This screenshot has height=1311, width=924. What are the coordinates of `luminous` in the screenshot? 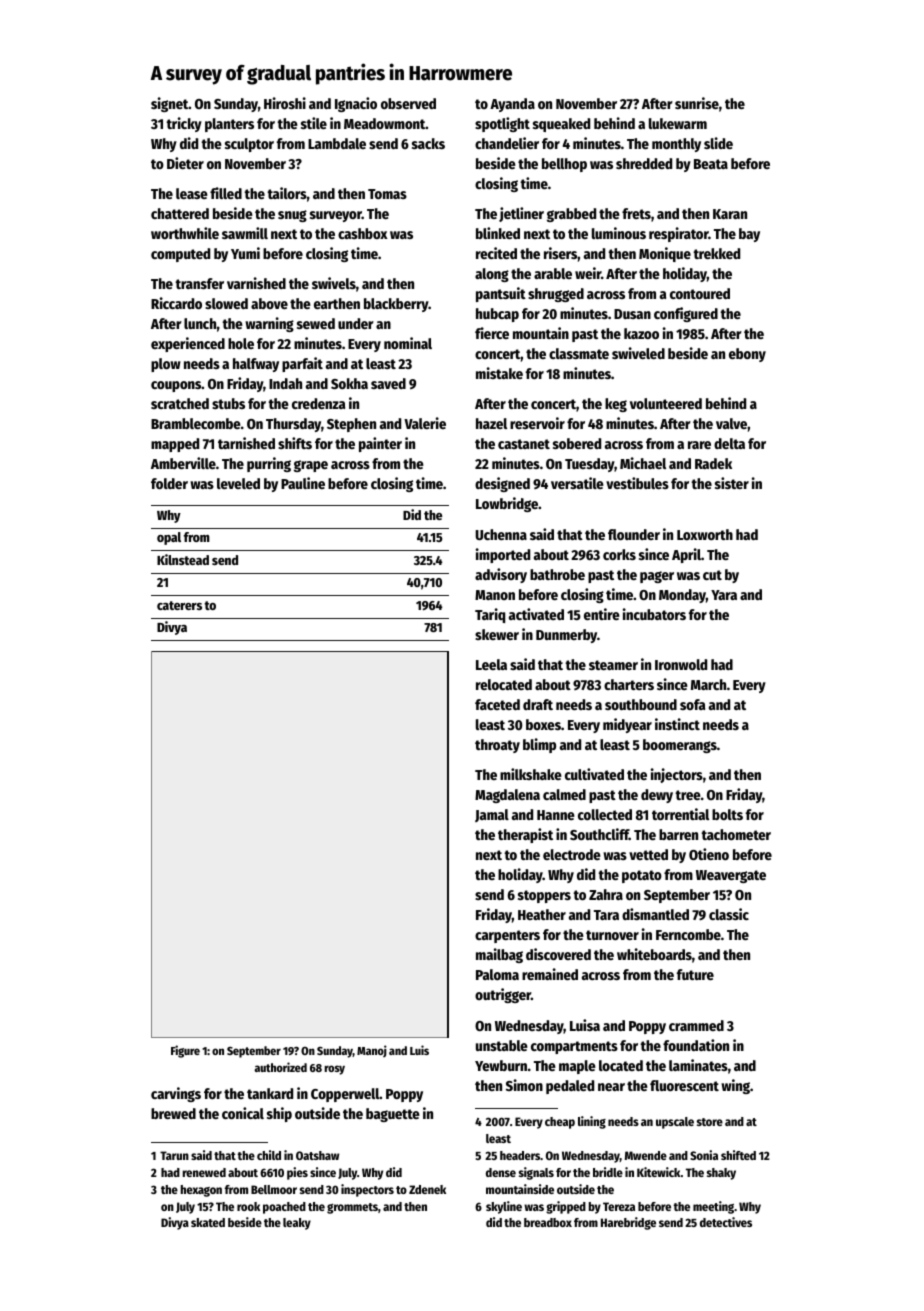 It's located at (619, 233).
